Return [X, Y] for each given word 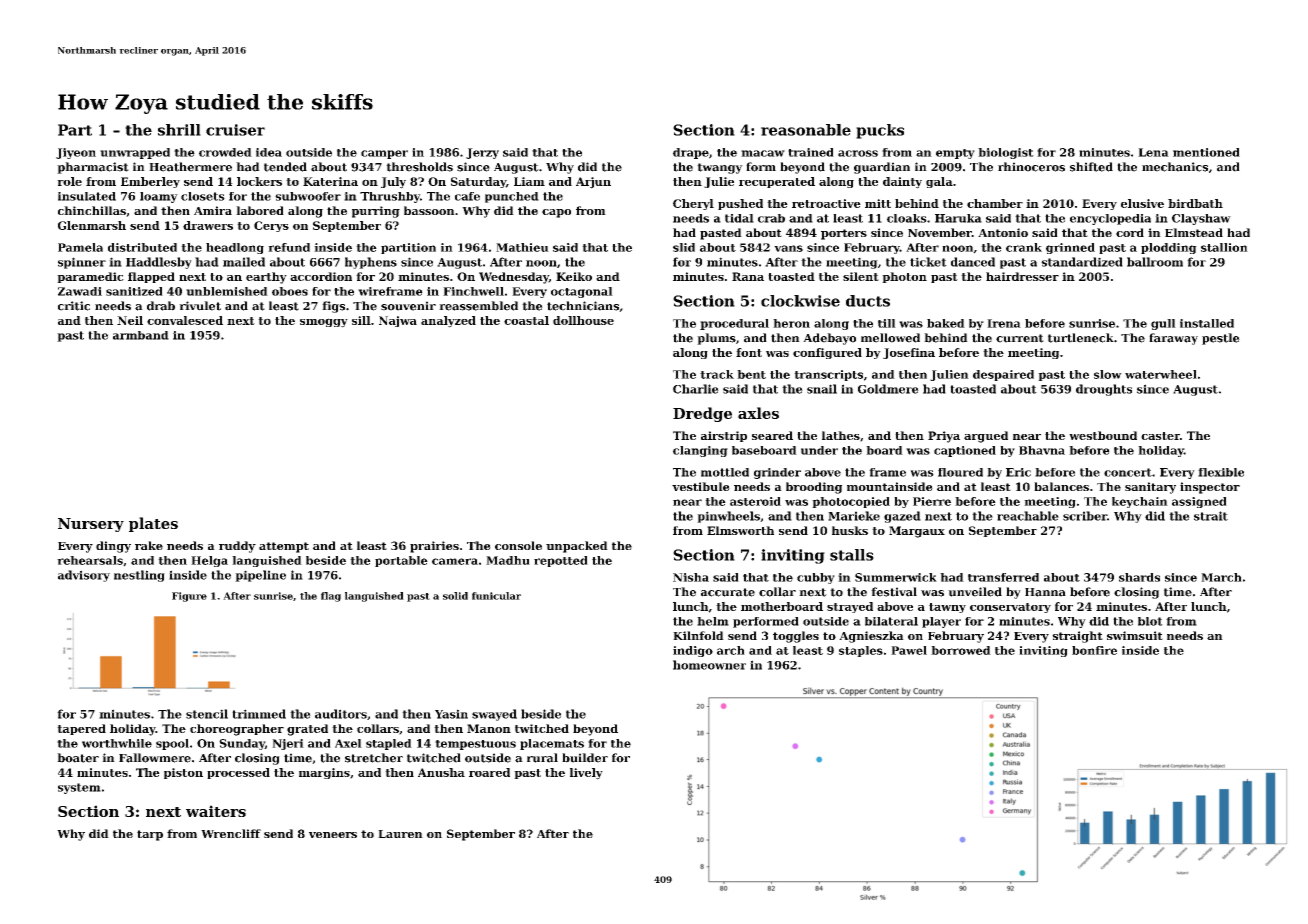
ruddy [237, 547]
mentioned [1206, 152]
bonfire [1094, 650]
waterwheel [1161, 374]
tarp [150, 835]
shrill [179, 130]
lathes [841, 435]
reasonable [806, 130]
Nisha [691, 577]
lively [586, 774]
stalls [852, 555]
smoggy [324, 323]
